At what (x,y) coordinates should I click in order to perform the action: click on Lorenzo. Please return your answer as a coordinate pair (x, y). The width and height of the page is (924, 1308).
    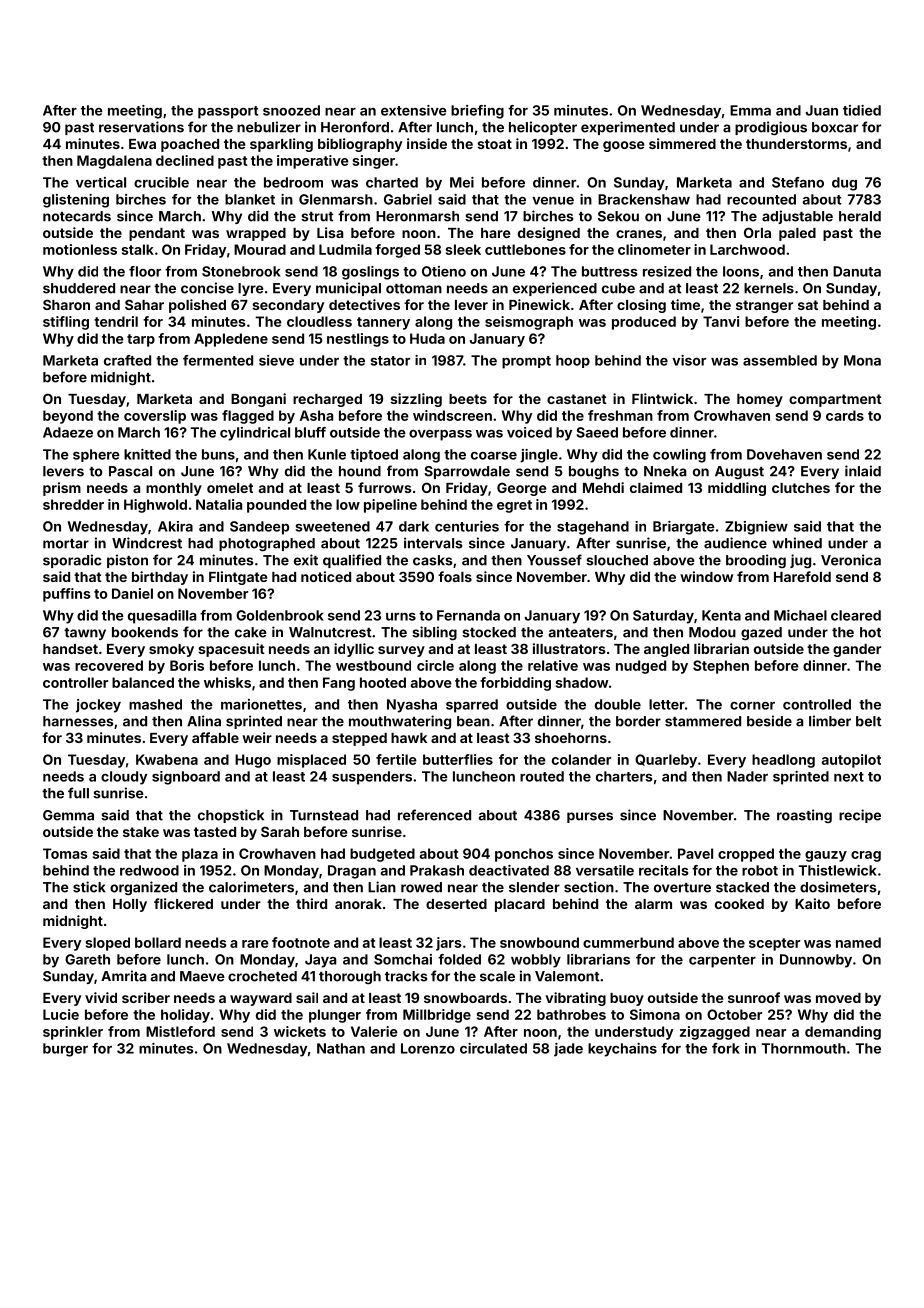
    Looking at the image, I should click on (428, 1048).
